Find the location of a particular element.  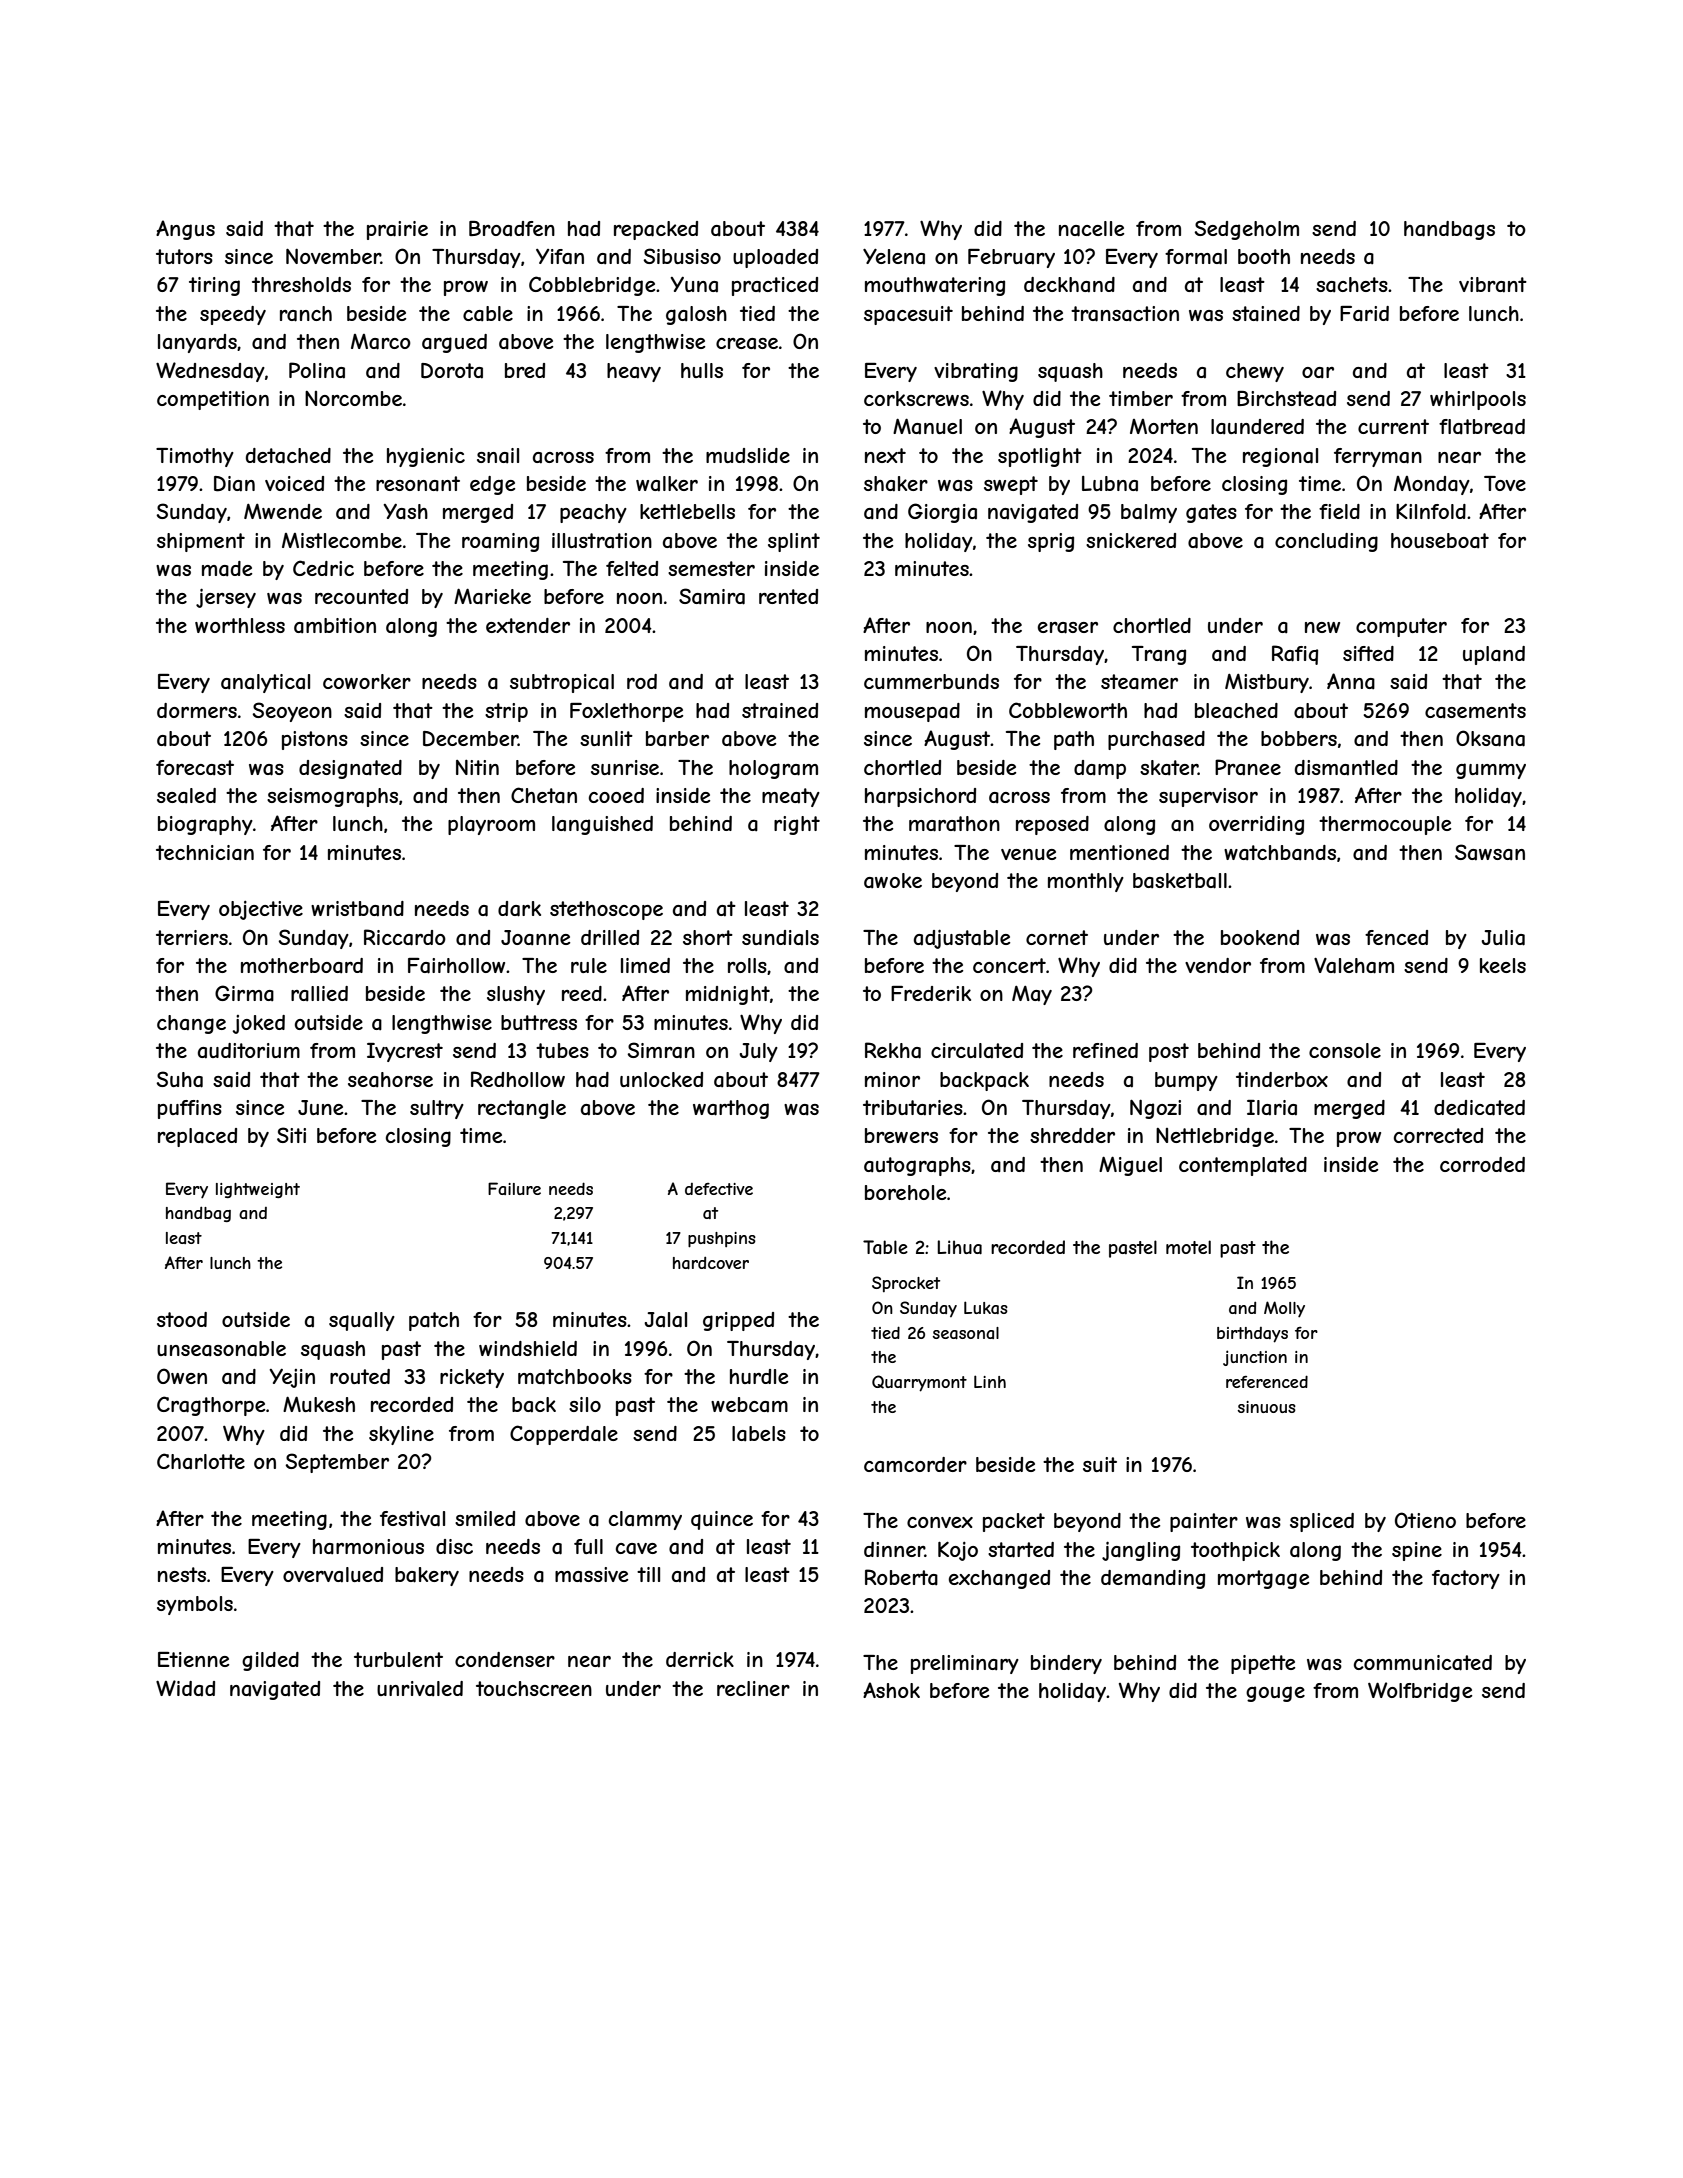

computer is located at coordinates (1401, 627).
